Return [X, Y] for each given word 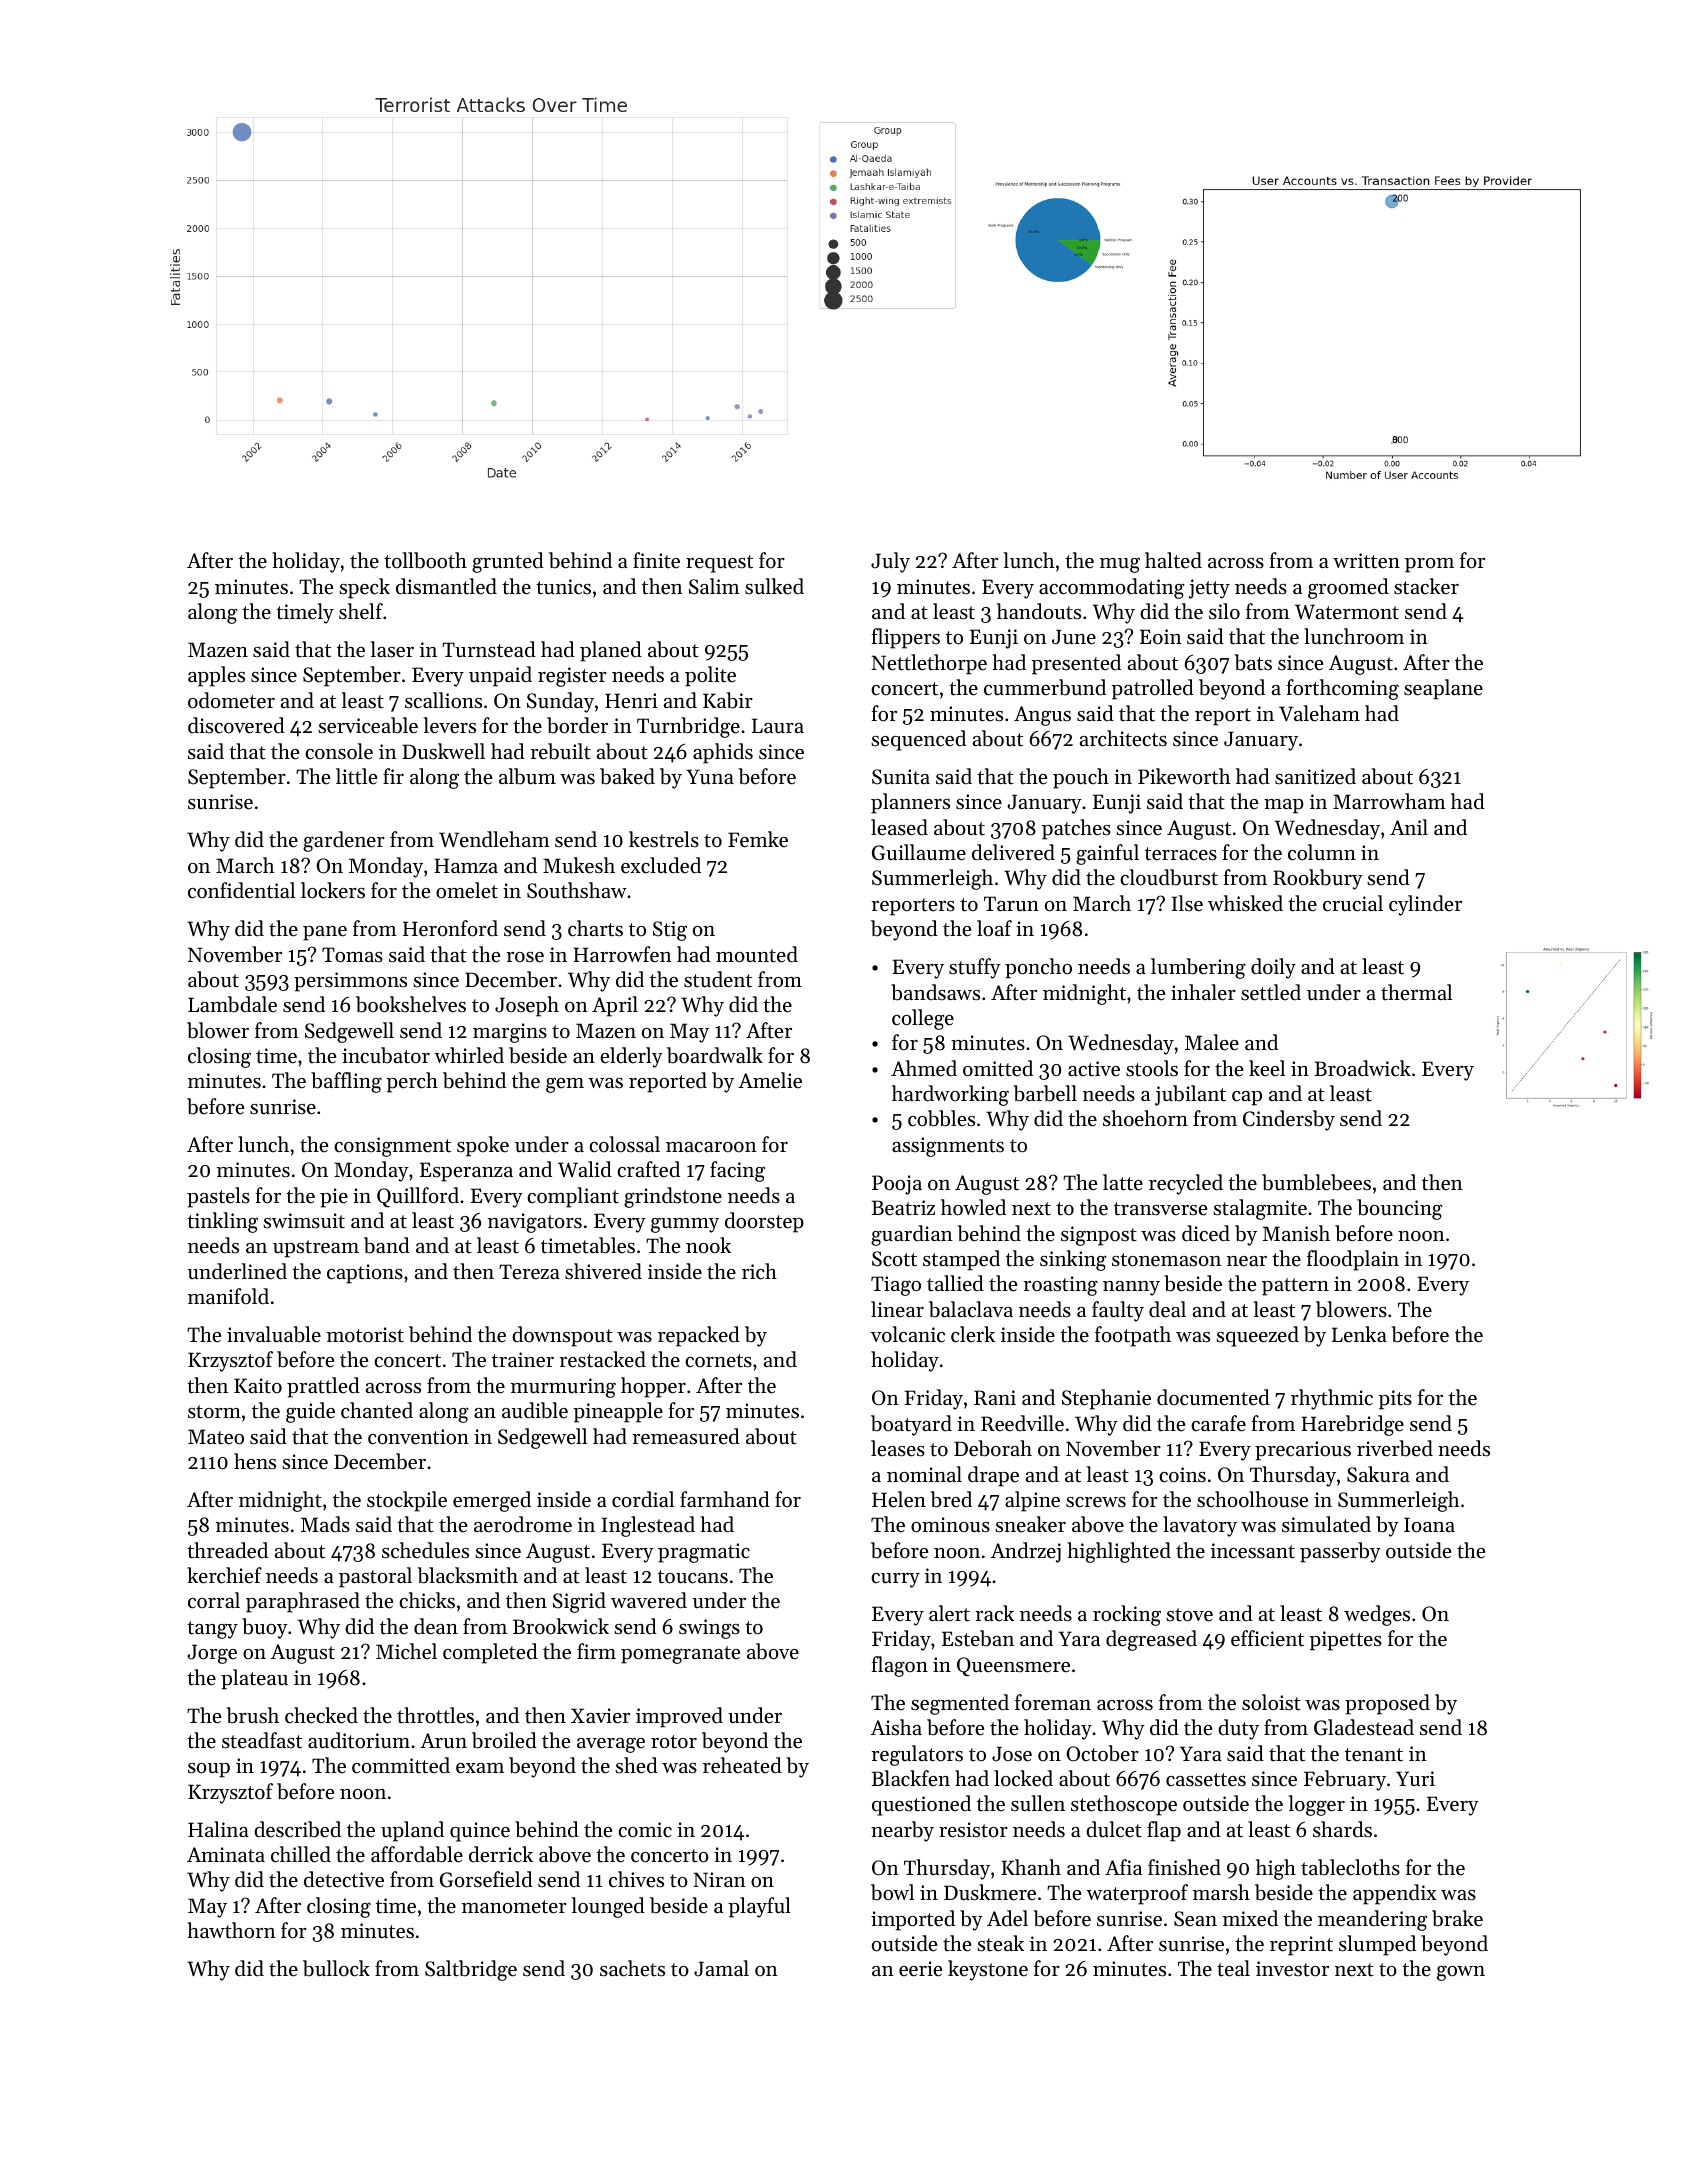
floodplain [1353, 1260]
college [923, 1019]
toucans [693, 1577]
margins [510, 1033]
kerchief [224, 1575]
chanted [377, 1410]
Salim [714, 586]
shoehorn [1145, 1118]
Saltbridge [471, 1970]
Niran [719, 1879]
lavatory [1200, 1526]
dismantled [446, 586]
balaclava [971, 1309]
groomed [1348, 588]
